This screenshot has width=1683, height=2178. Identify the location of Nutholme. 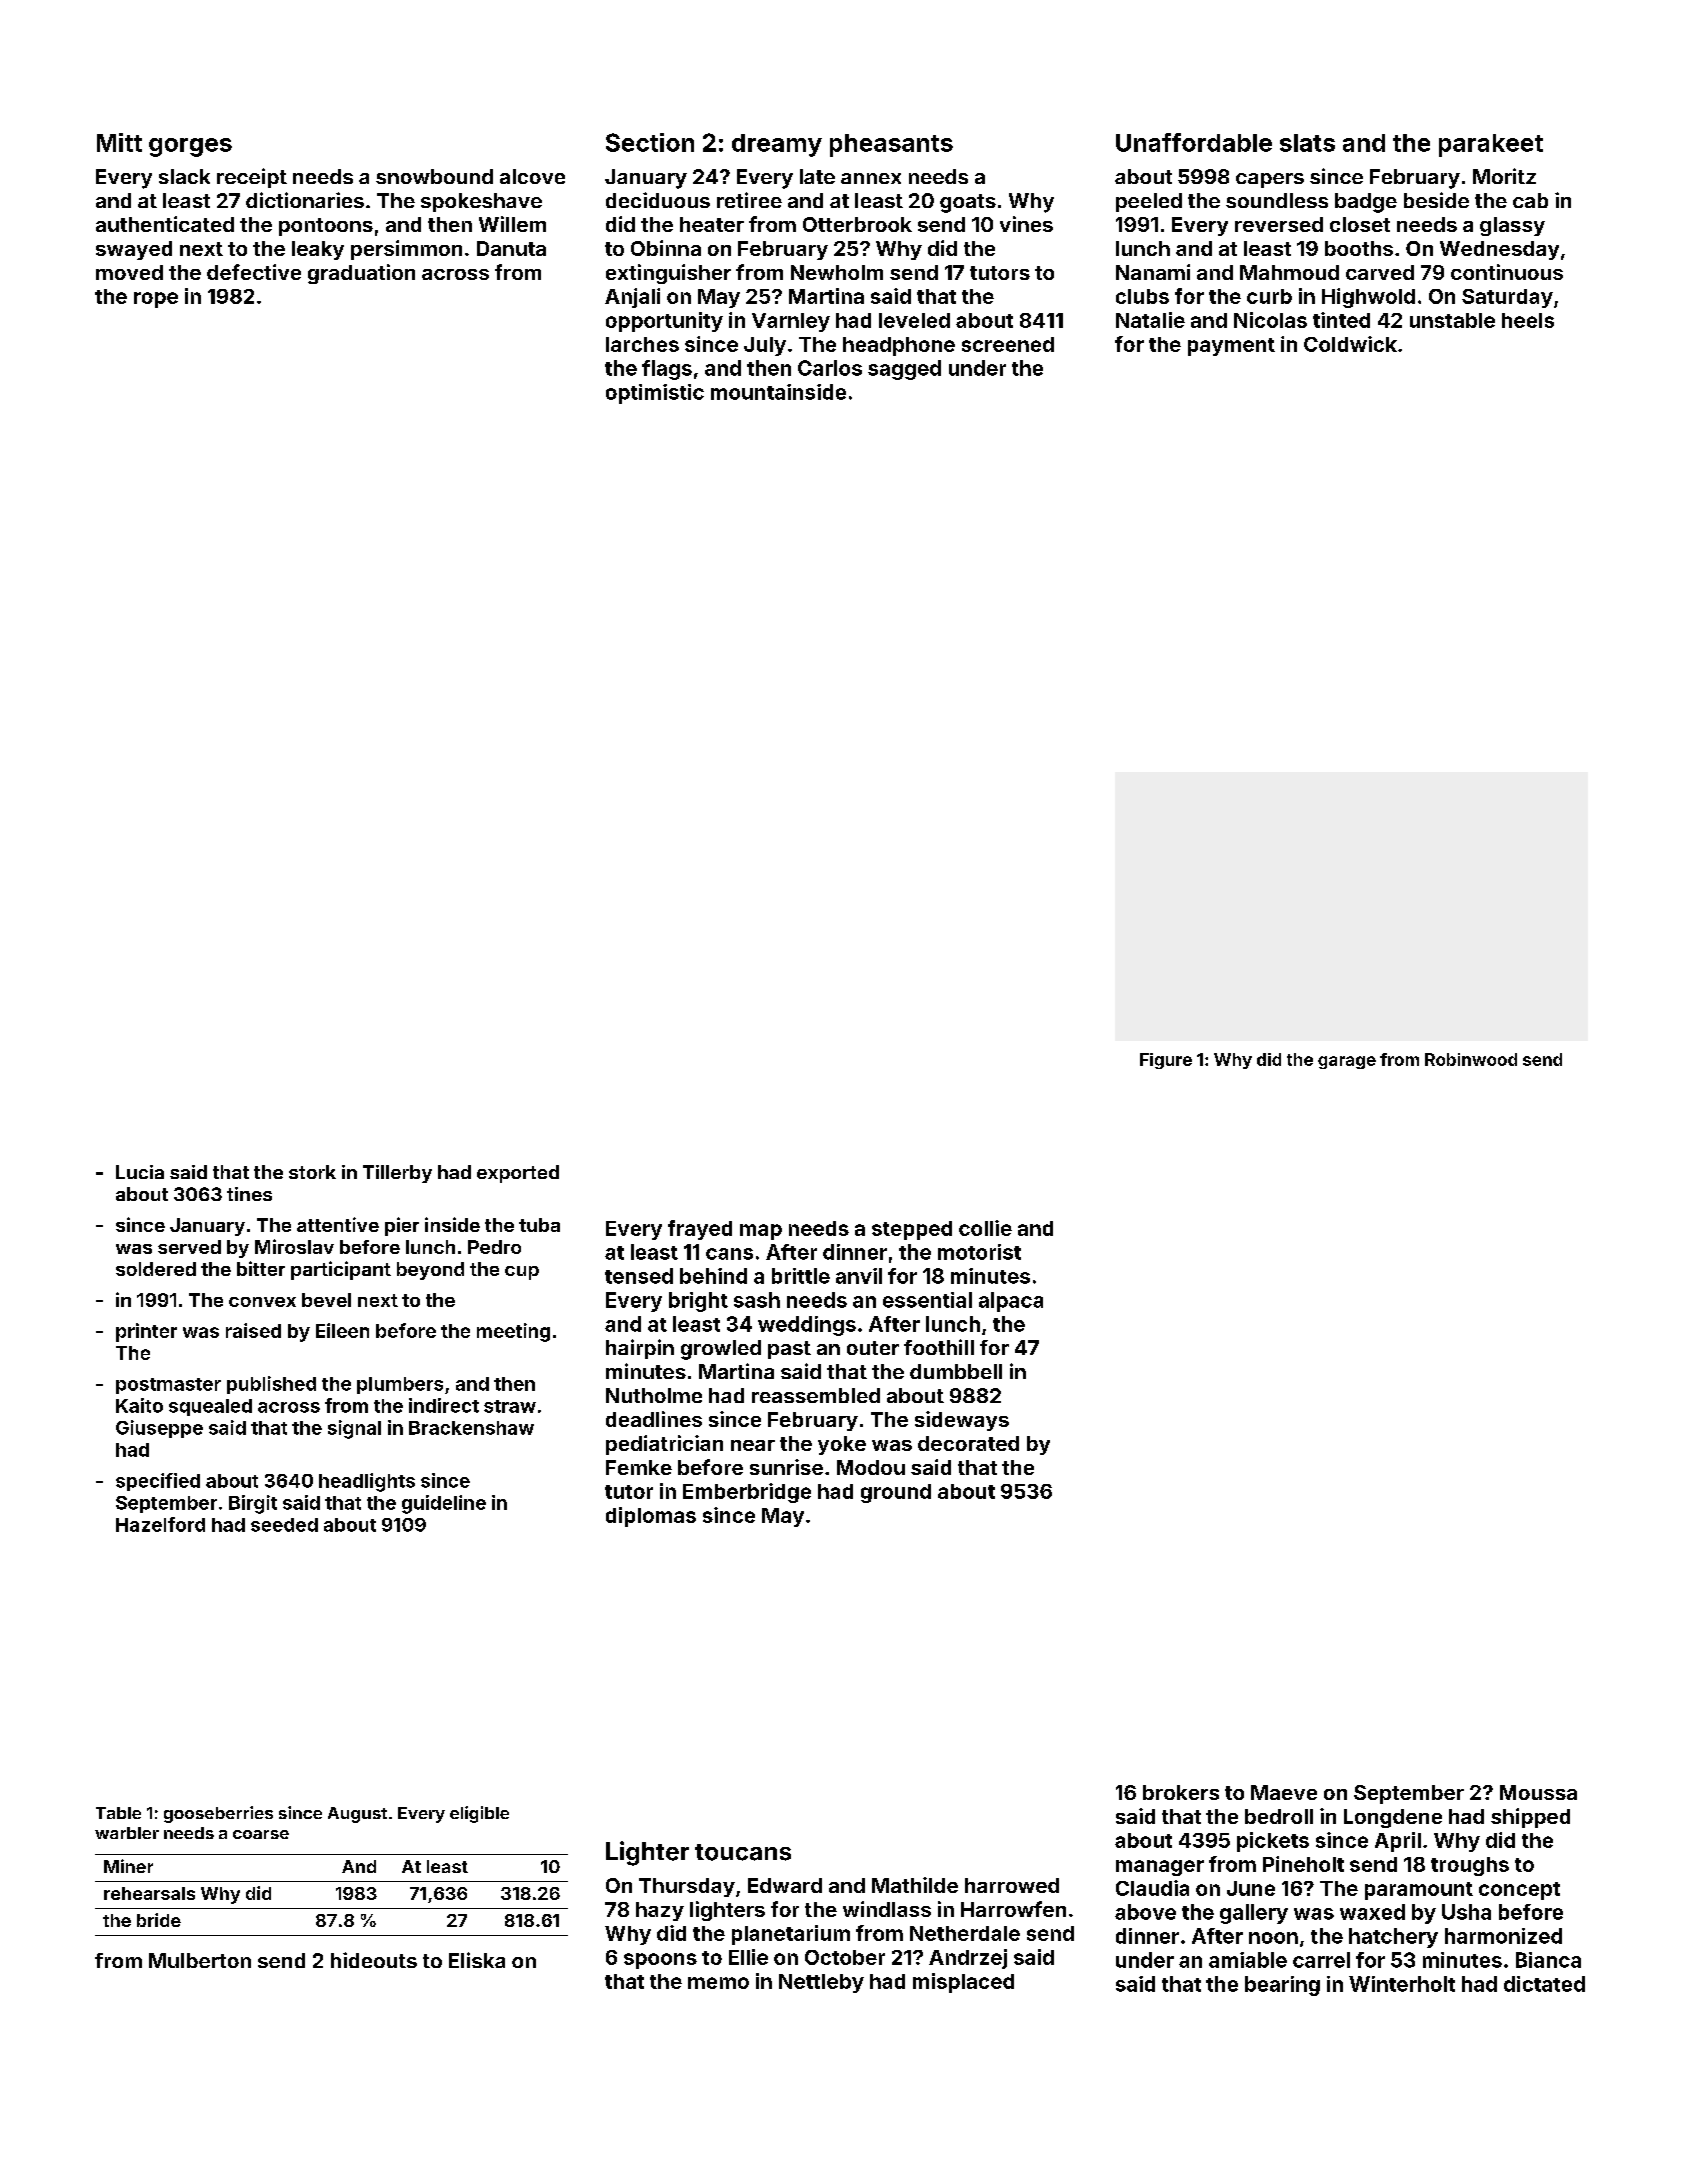
(654, 1395).
